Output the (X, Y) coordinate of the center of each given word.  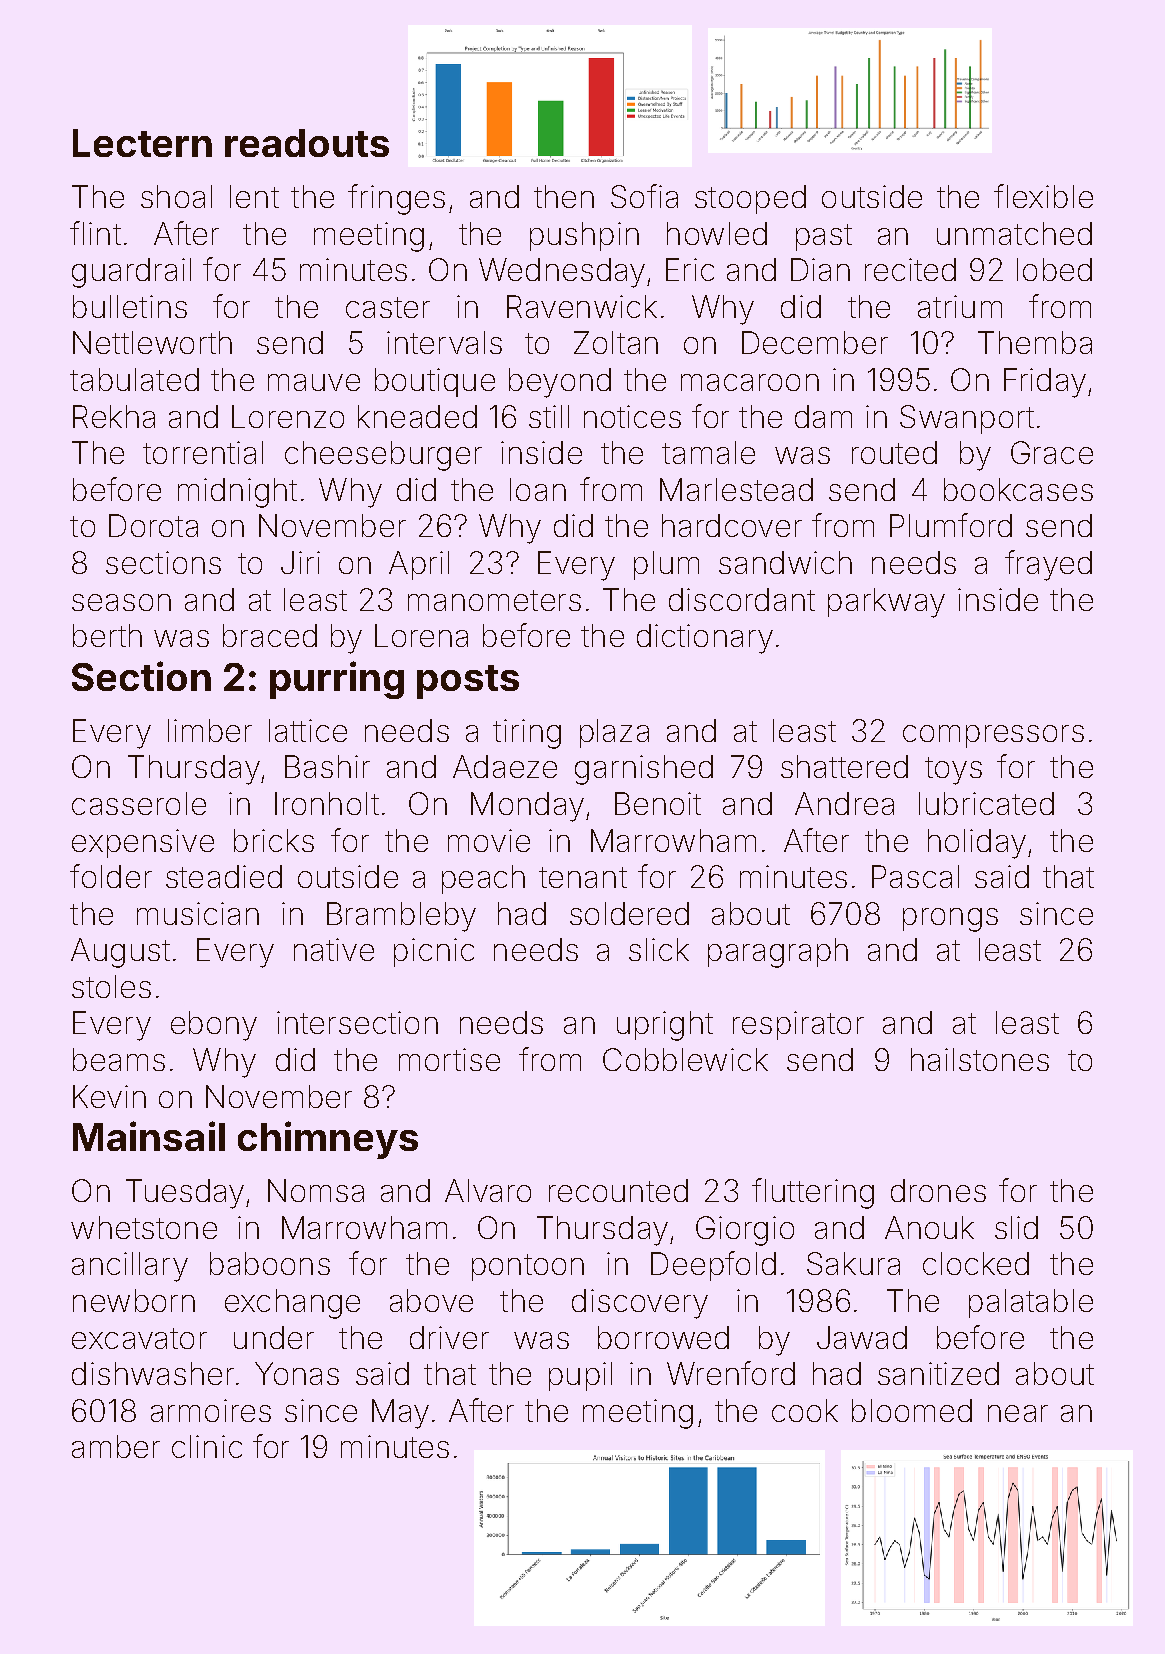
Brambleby (401, 917)
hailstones (980, 1059)
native (334, 949)
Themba (1035, 342)
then (564, 196)
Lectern (142, 143)
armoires (211, 1410)
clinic (207, 1446)
